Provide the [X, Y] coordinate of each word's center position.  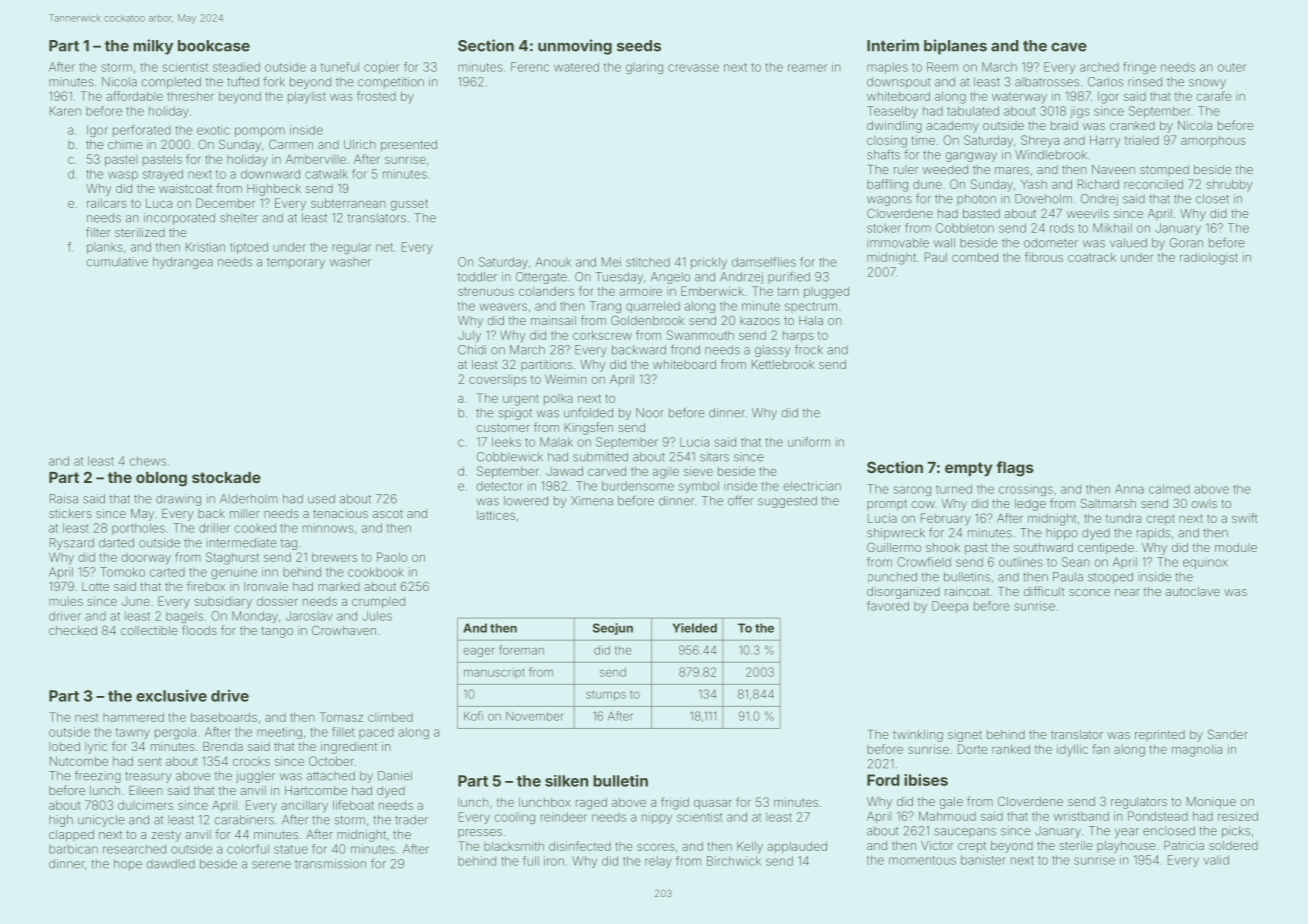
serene [271, 865]
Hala [811, 320]
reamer [807, 68]
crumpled [378, 602]
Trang [605, 307]
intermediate [242, 543]
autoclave [1193, 591]
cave [1069, 47]
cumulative [117, 262]
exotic [213, 130]
